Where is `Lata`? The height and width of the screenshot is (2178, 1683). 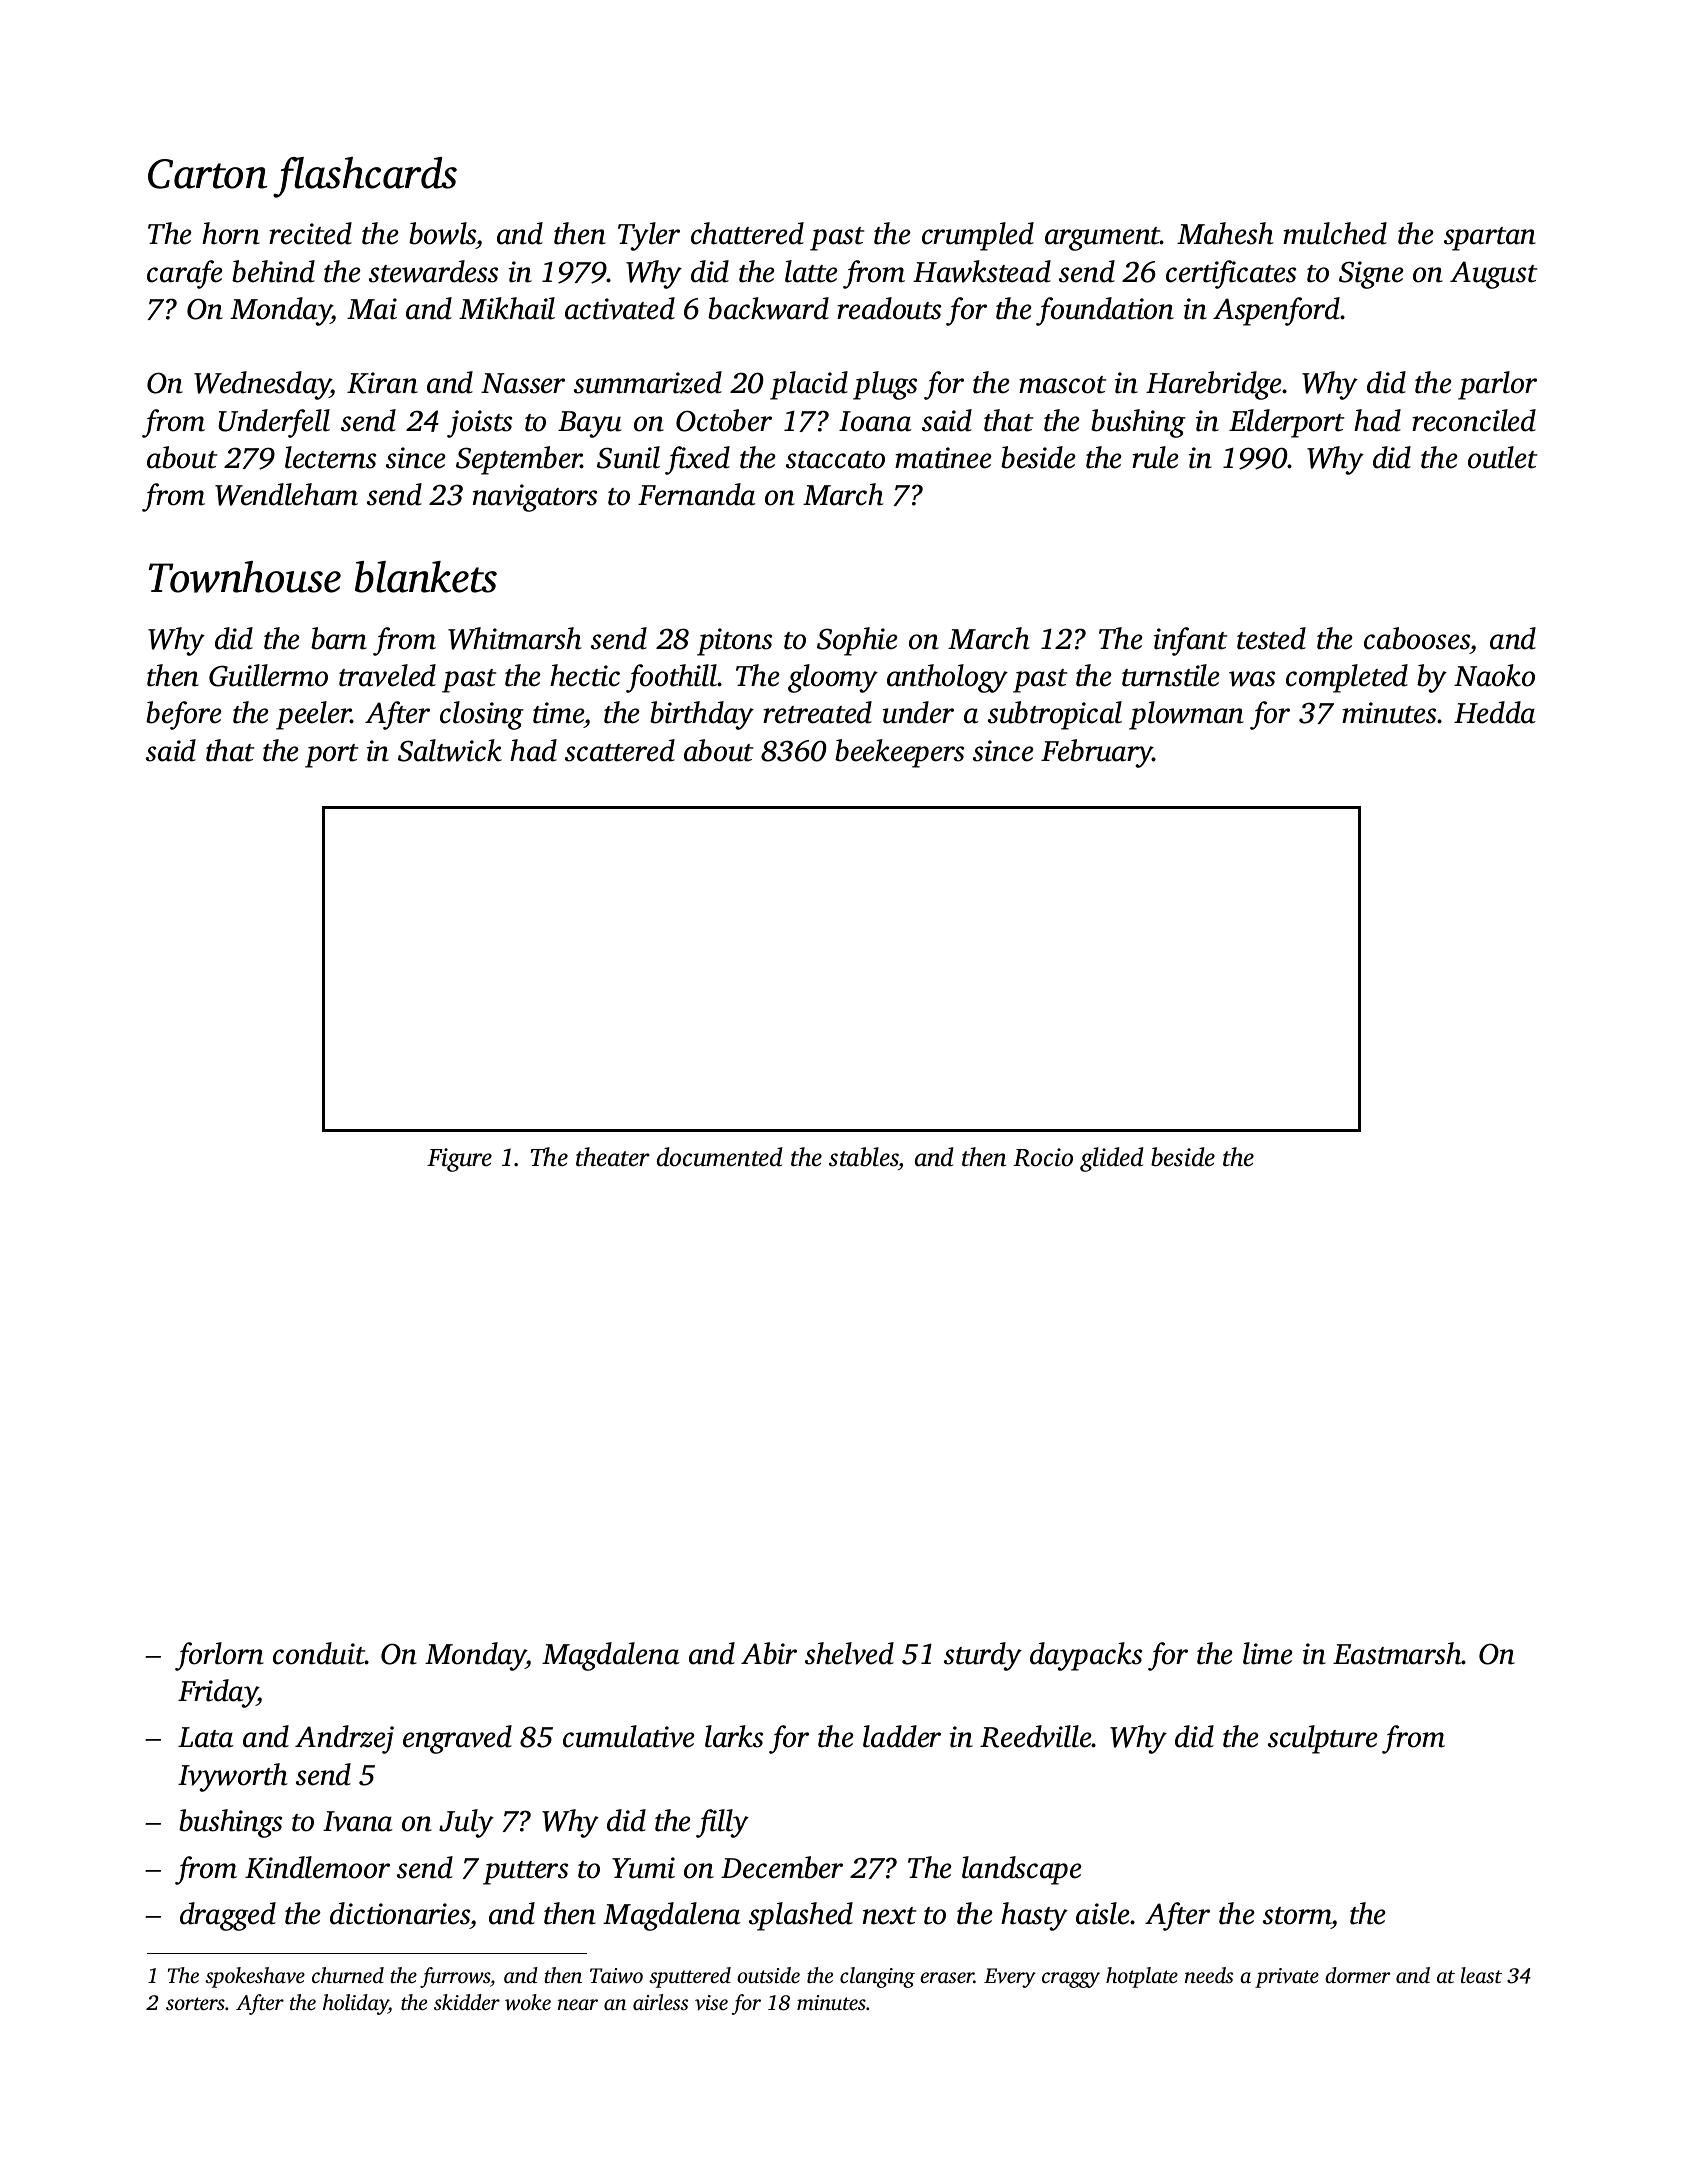 Lata is located at coordinates (206, 1737).
